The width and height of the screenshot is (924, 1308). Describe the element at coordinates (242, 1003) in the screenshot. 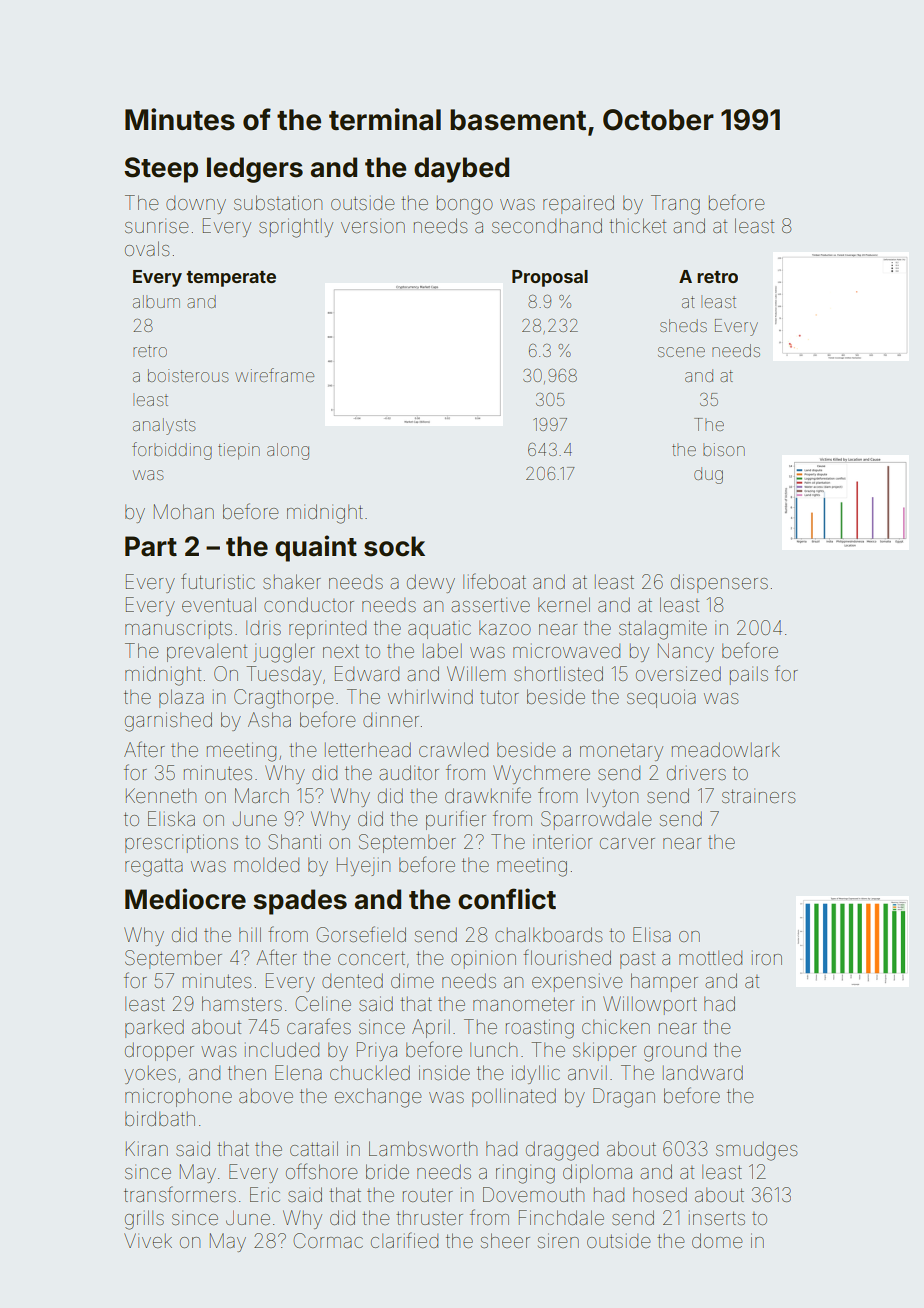

I see `hamsters` at that location.
